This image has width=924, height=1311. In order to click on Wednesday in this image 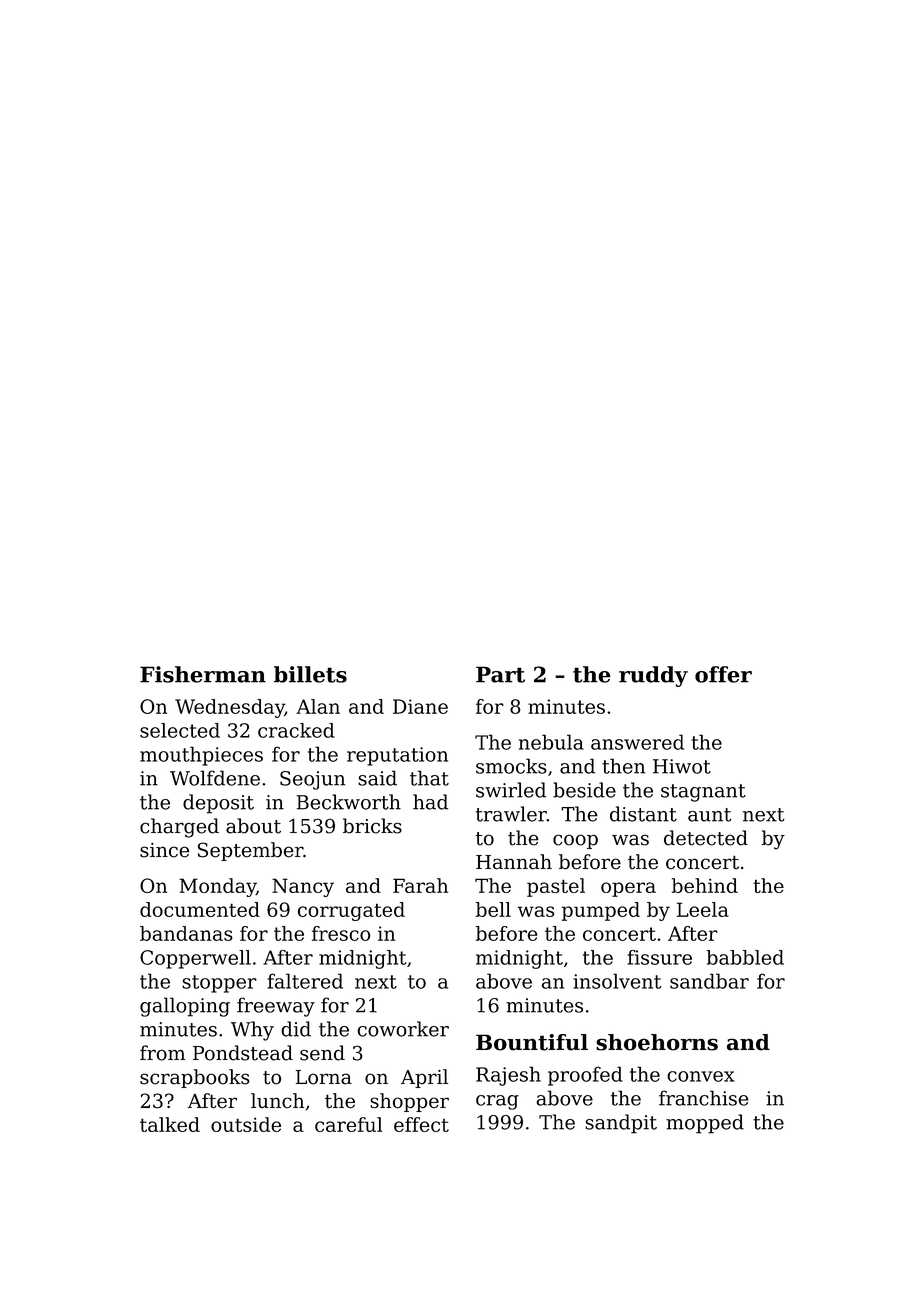, I will do `click(230, 708)`.
